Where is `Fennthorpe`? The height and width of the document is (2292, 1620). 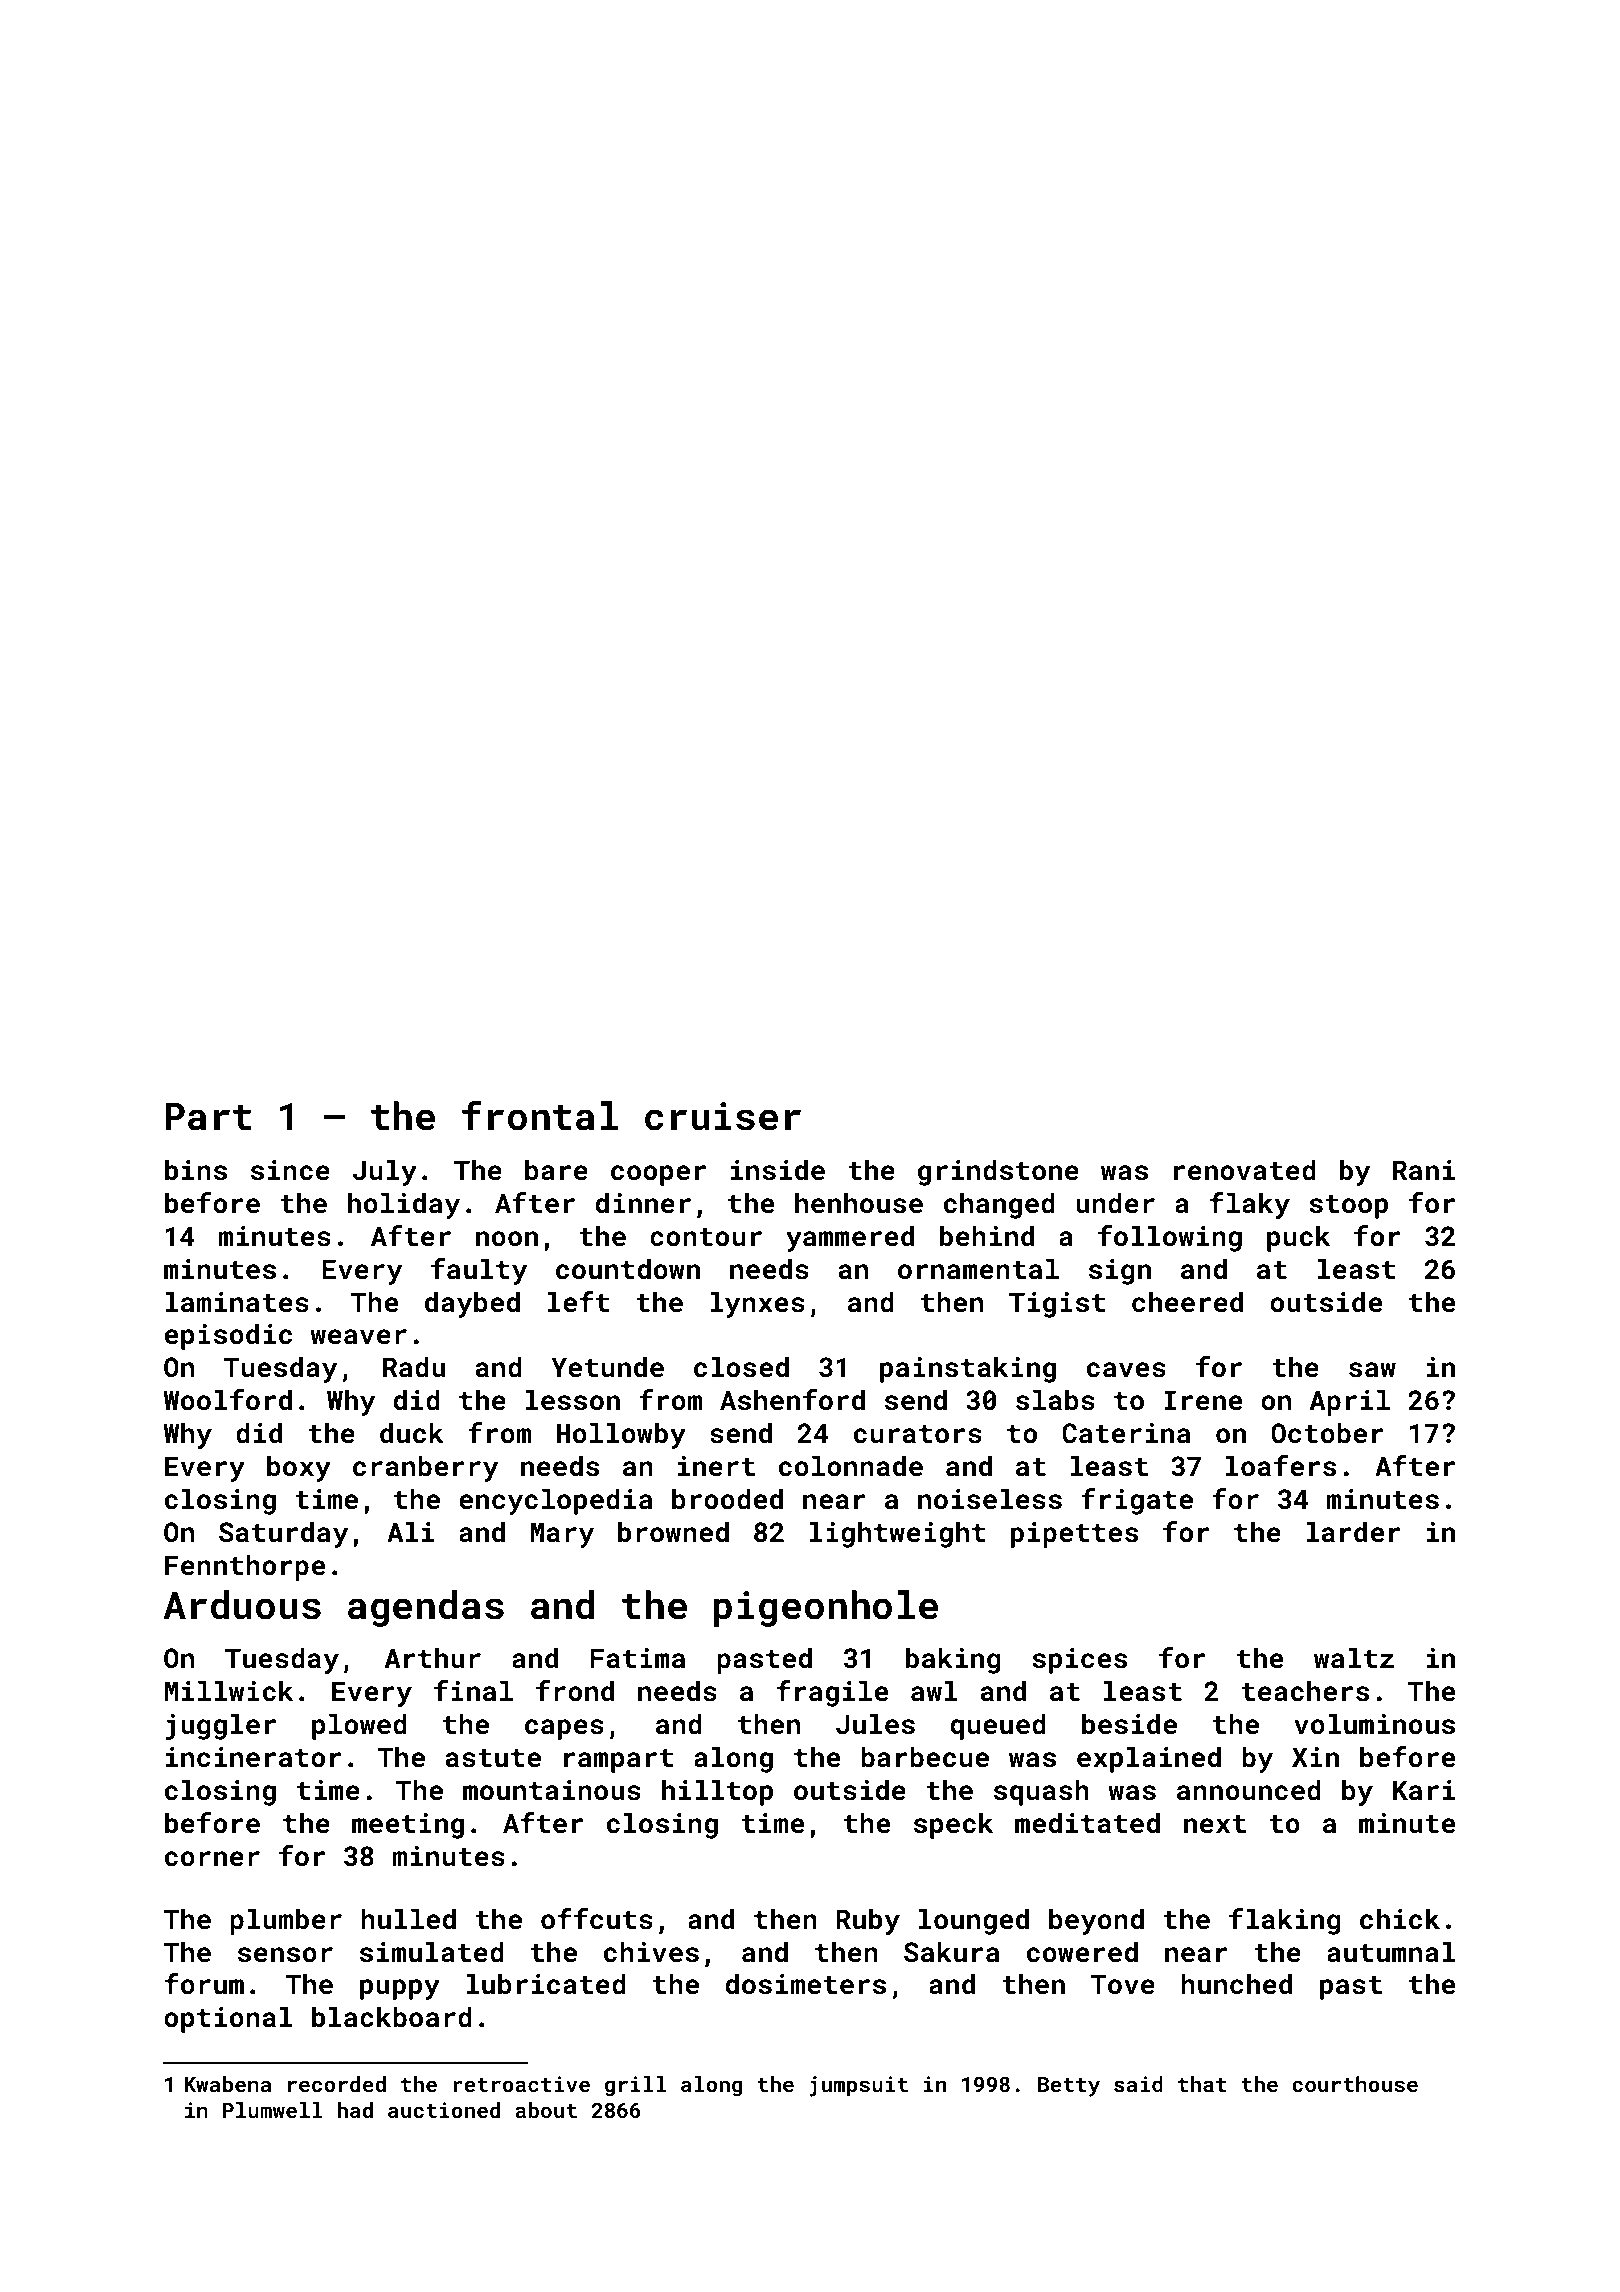 Fennthorpe is located at coordinates (245, 1567).
